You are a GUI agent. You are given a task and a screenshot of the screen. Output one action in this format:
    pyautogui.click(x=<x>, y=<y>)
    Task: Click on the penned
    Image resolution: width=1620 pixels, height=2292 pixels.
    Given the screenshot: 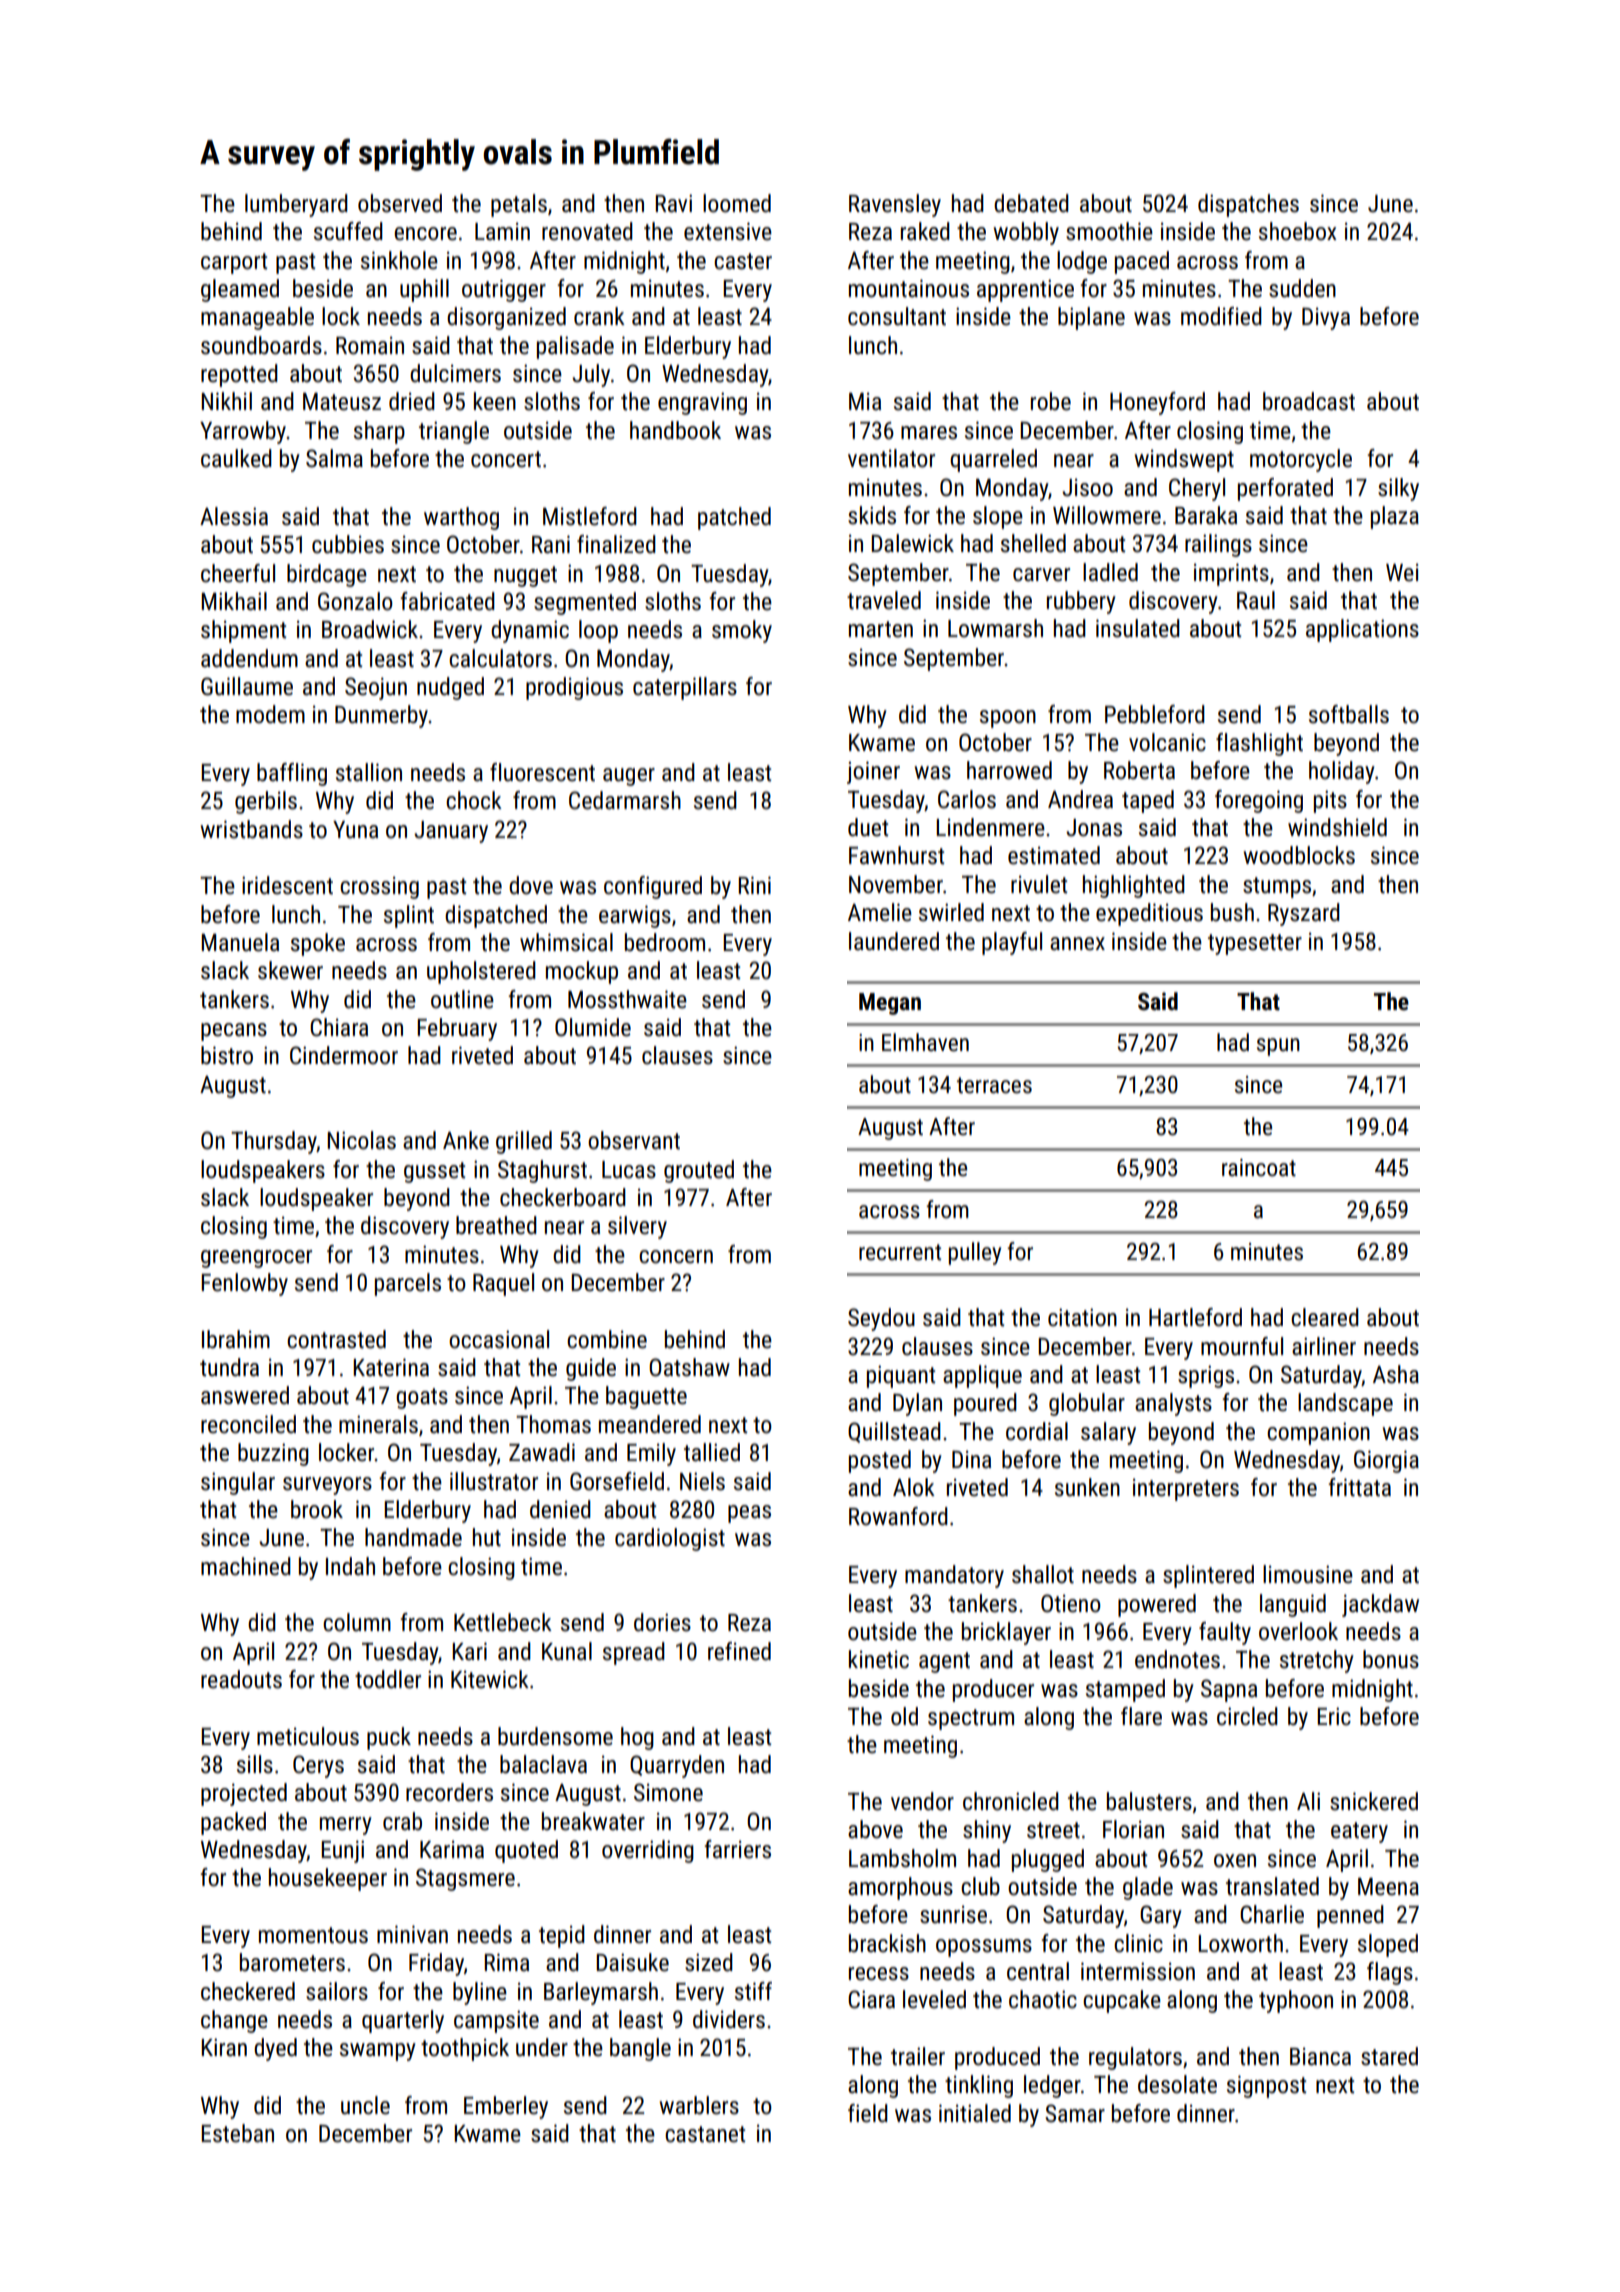 What is the action you would take?
    pyautogui.click(x=1350, y=1916)
